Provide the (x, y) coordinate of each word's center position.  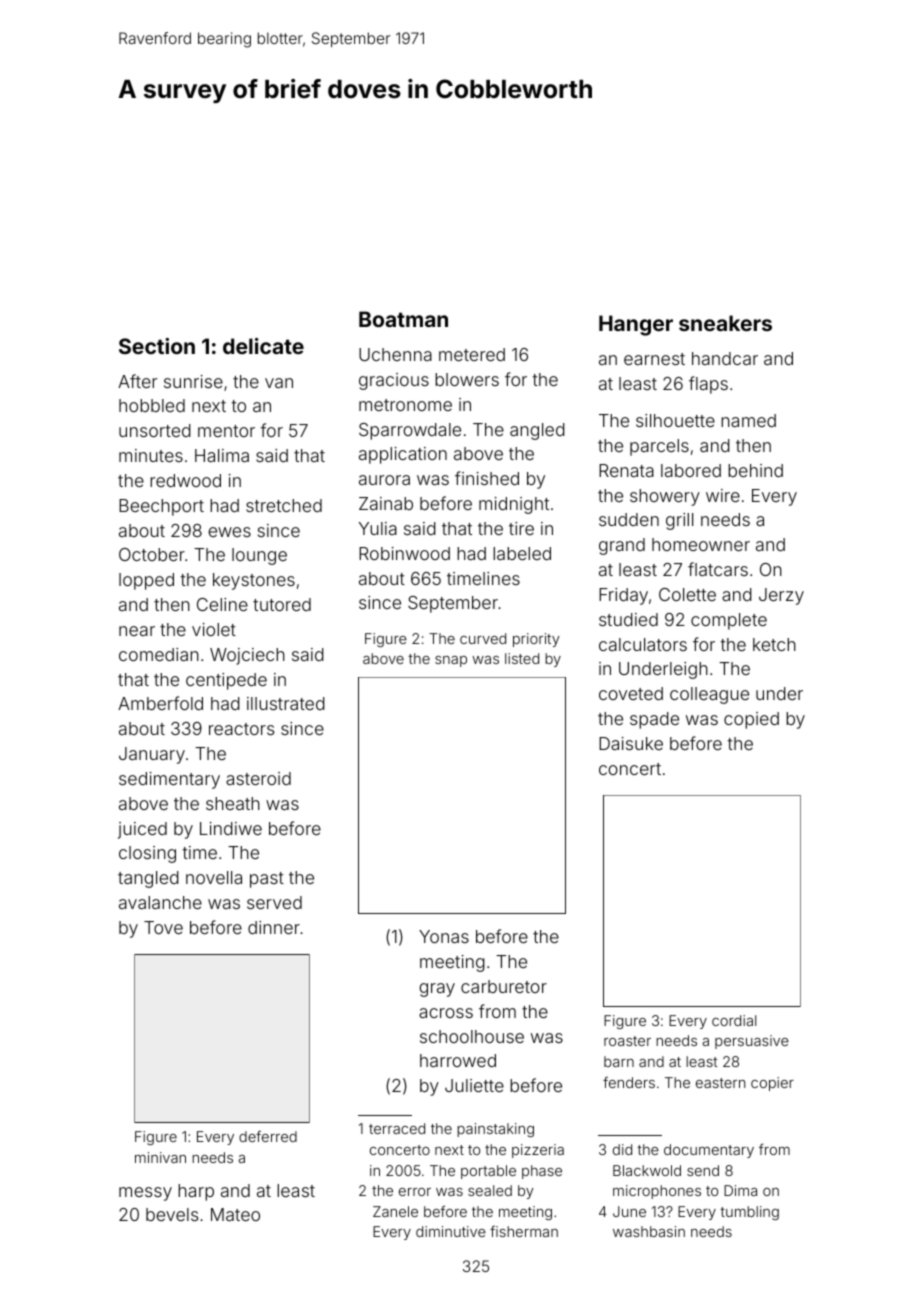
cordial (734, 1020)
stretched (284, 505)
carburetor (504, 986)
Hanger (636, 325)
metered (472, 354)
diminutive (451, 1231)
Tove (163, 927)
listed (522, 658)
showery (665, 497)
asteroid (258, 778)
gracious (394, 381)
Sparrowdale (410, 431)
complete (729, 621)
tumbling (749, 1213)
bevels (172, 1214)
